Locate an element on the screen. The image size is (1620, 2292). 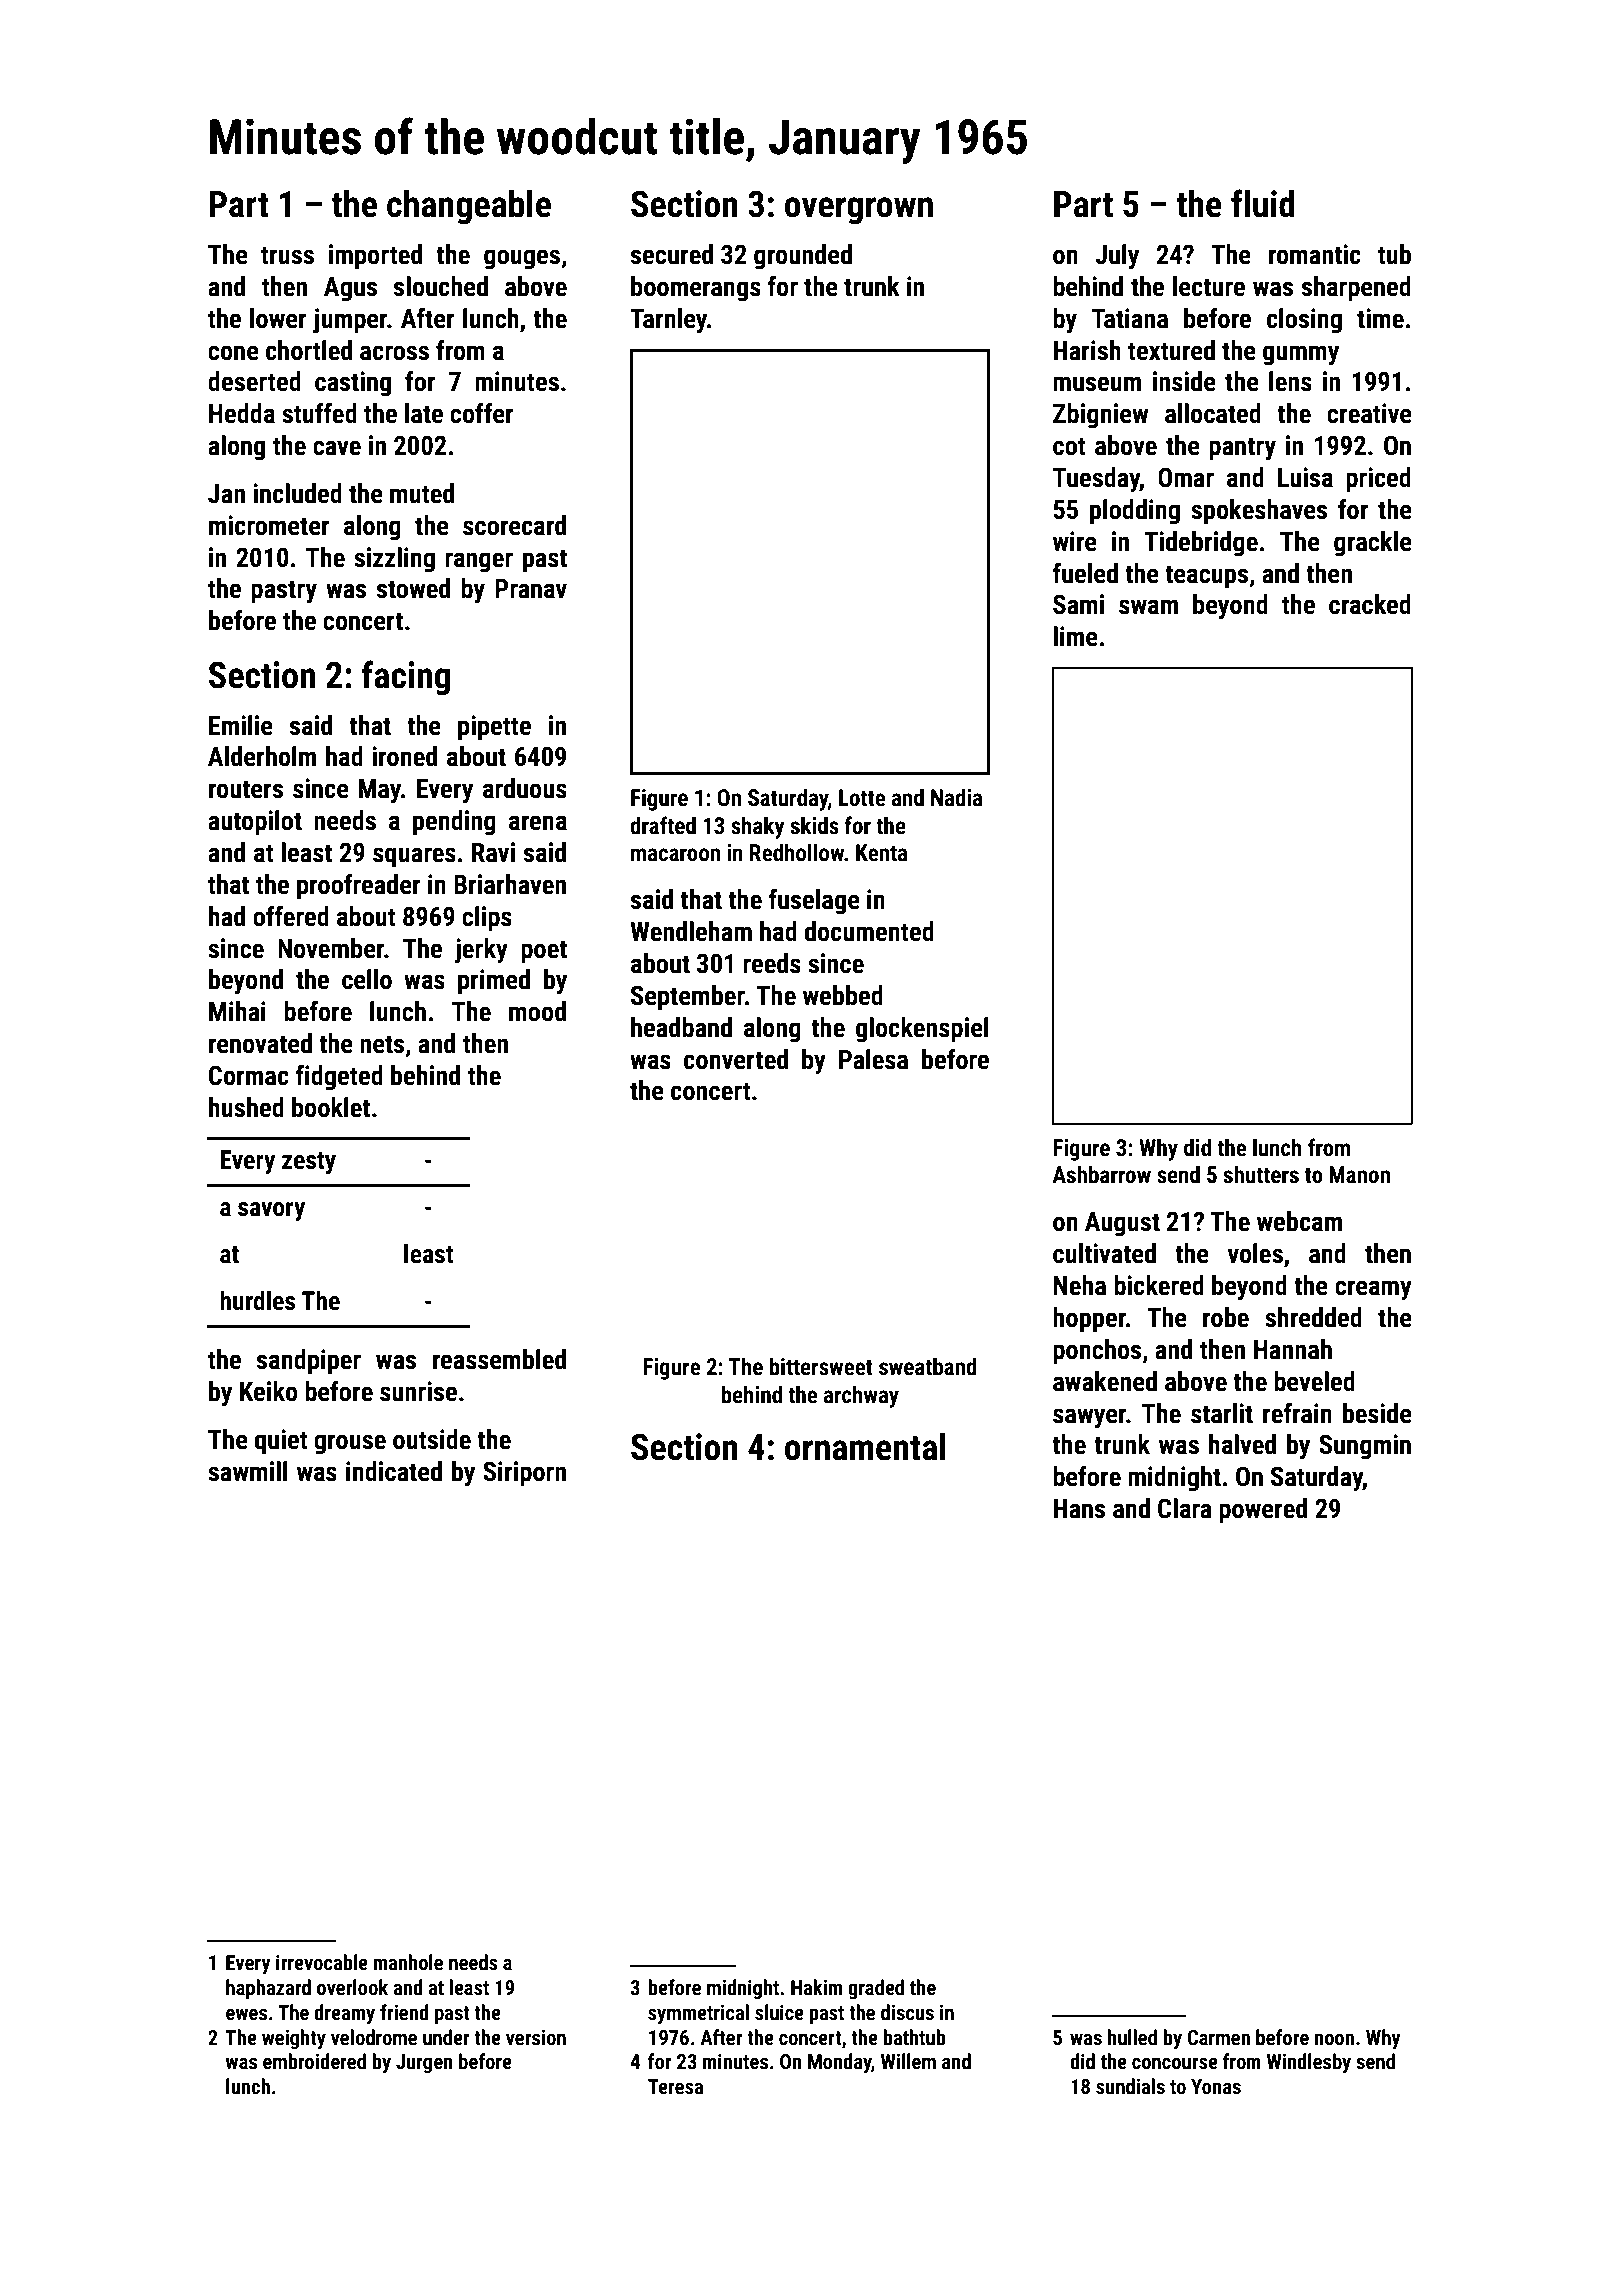
overgrown is located at coordinates (859, 211).
